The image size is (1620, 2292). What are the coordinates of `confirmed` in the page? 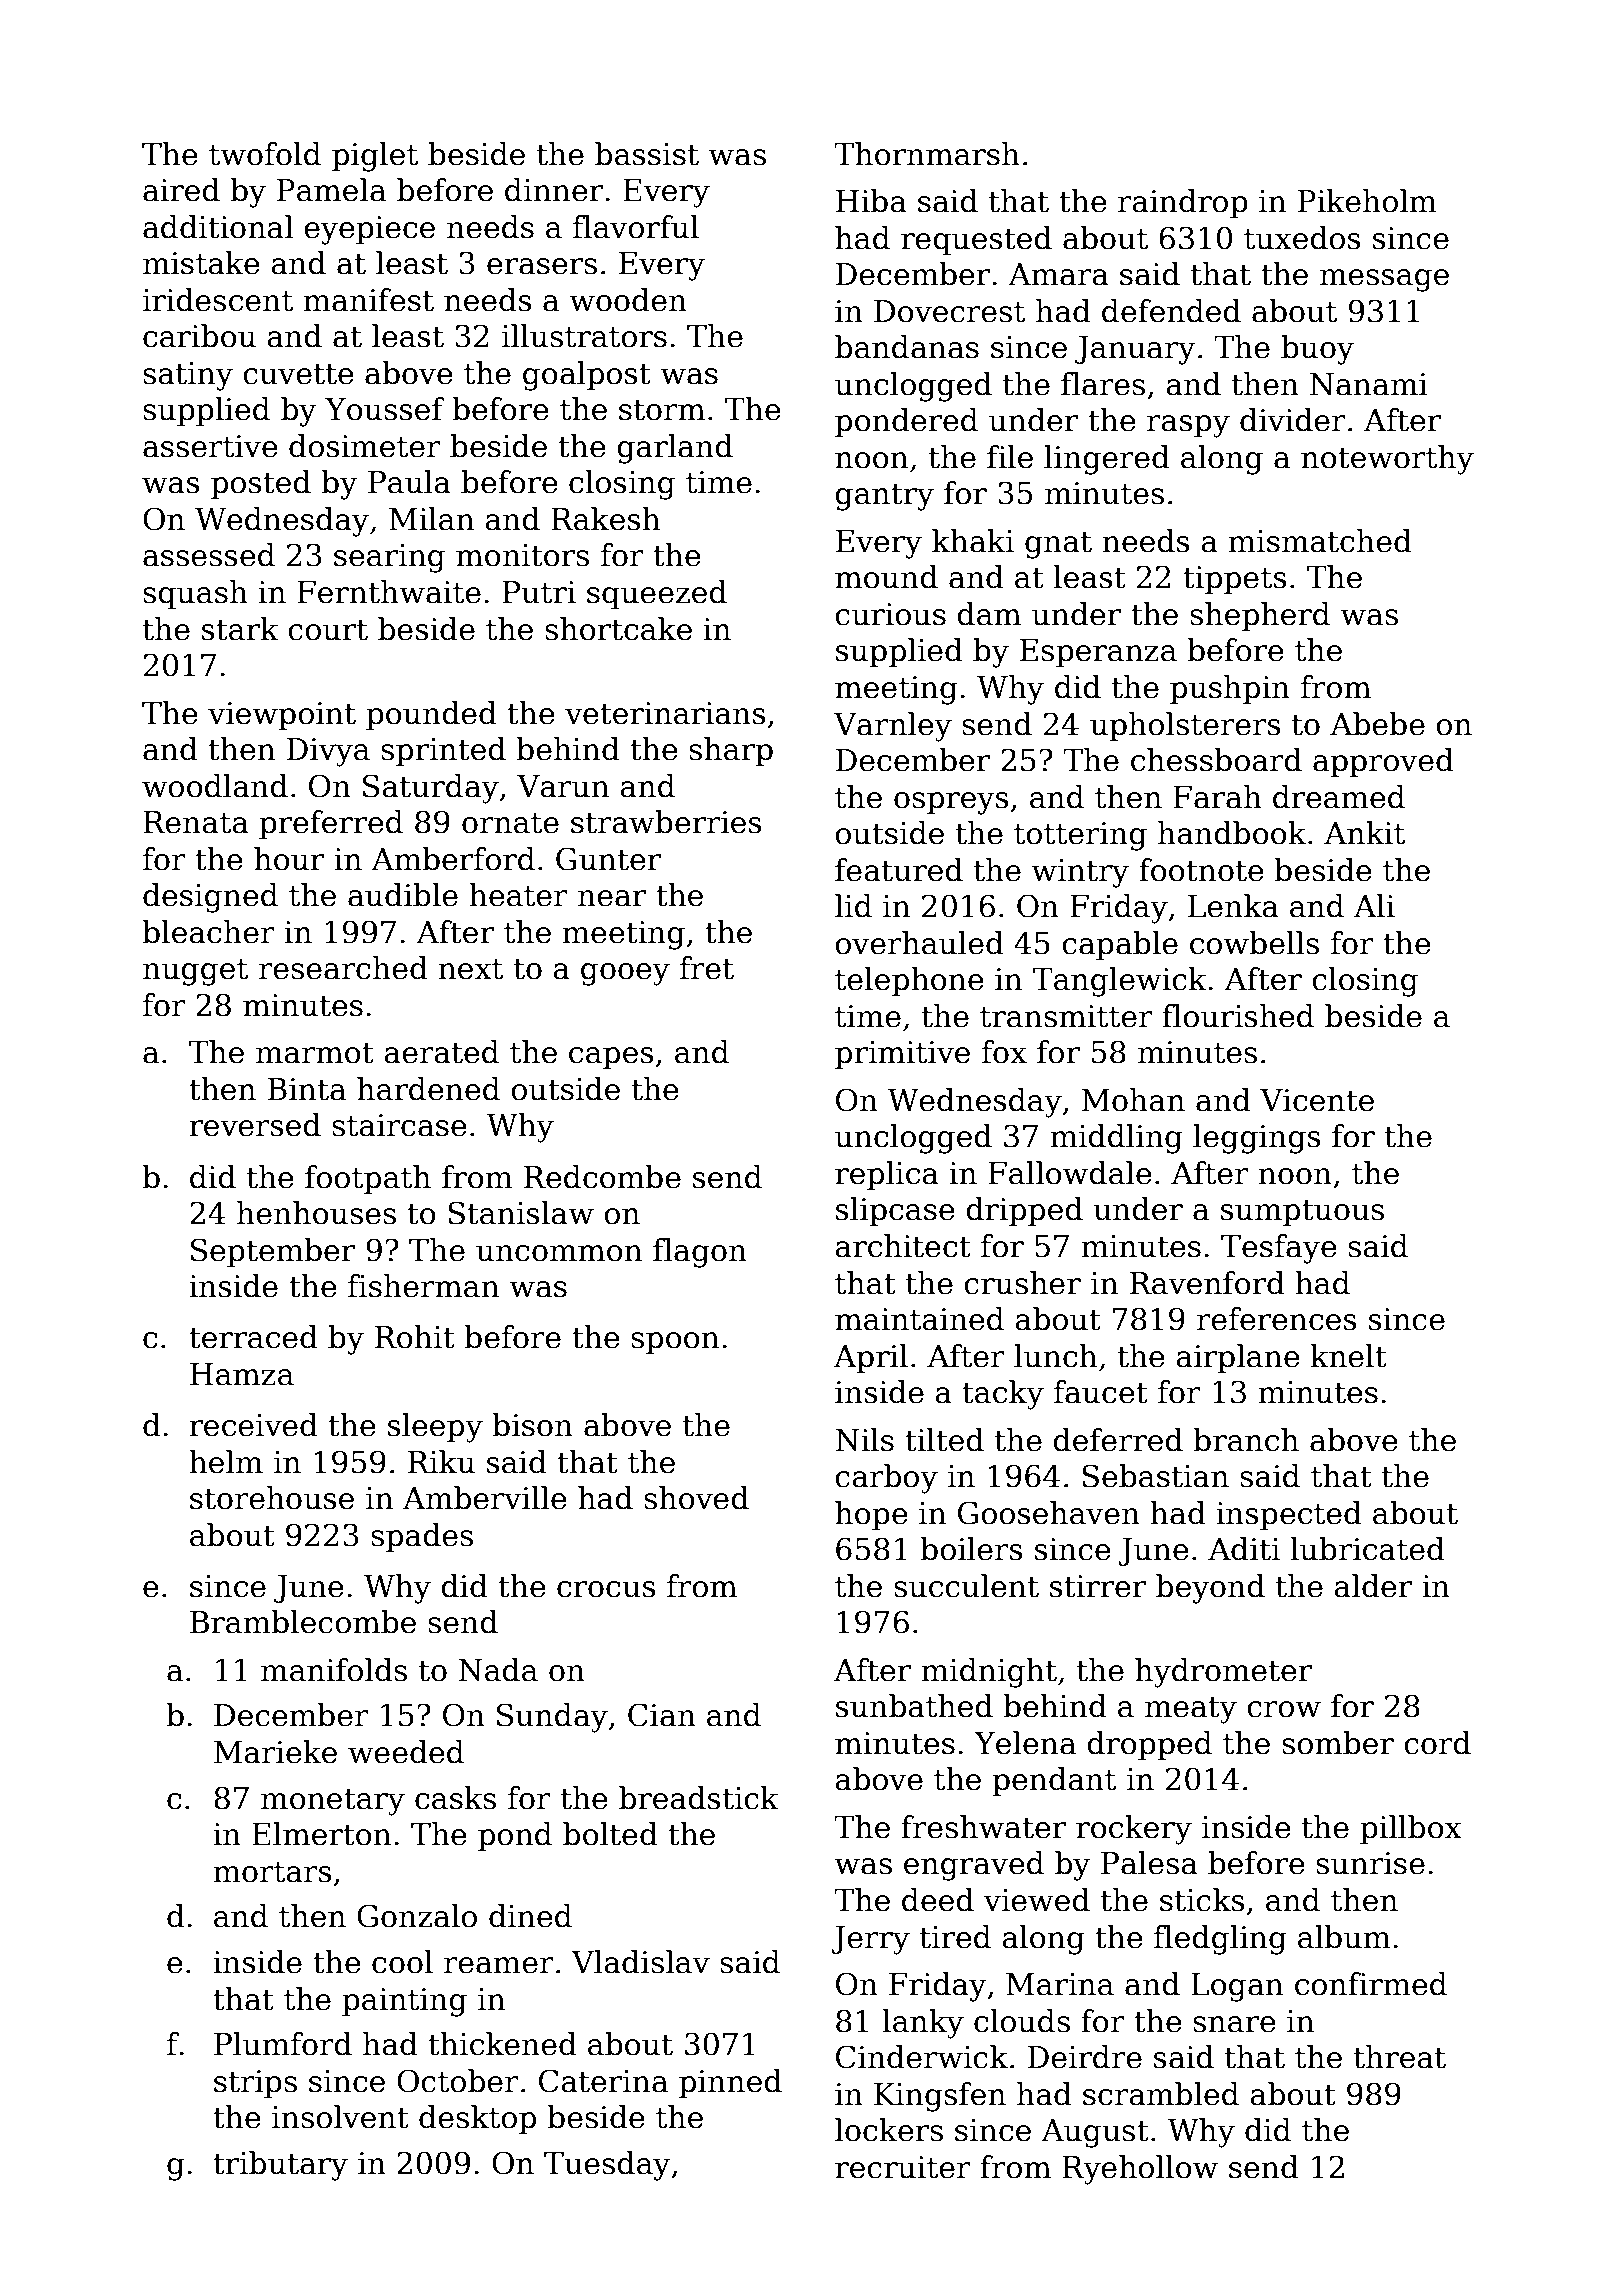 It's located at (1371, 1984).
